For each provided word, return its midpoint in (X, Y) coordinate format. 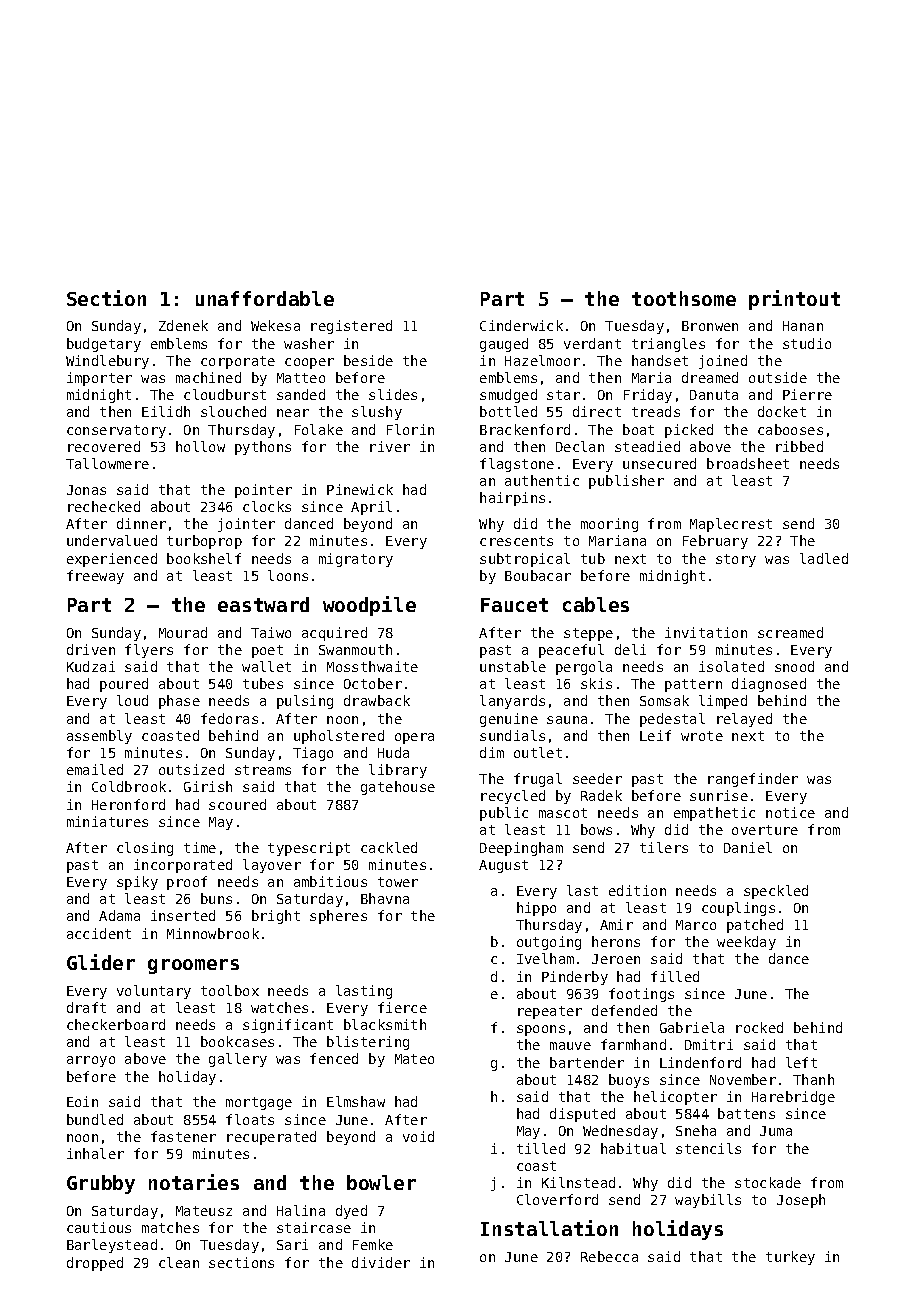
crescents (516, 541)
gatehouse (398, 788)
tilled (541, 1148)
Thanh (813, 1079)
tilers (664, 847)
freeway (95, 577)
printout (794, 300)
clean (179, 1262)
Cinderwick (521, 325)
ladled (824, 558)
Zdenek (183, 325)
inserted (183, 915)
